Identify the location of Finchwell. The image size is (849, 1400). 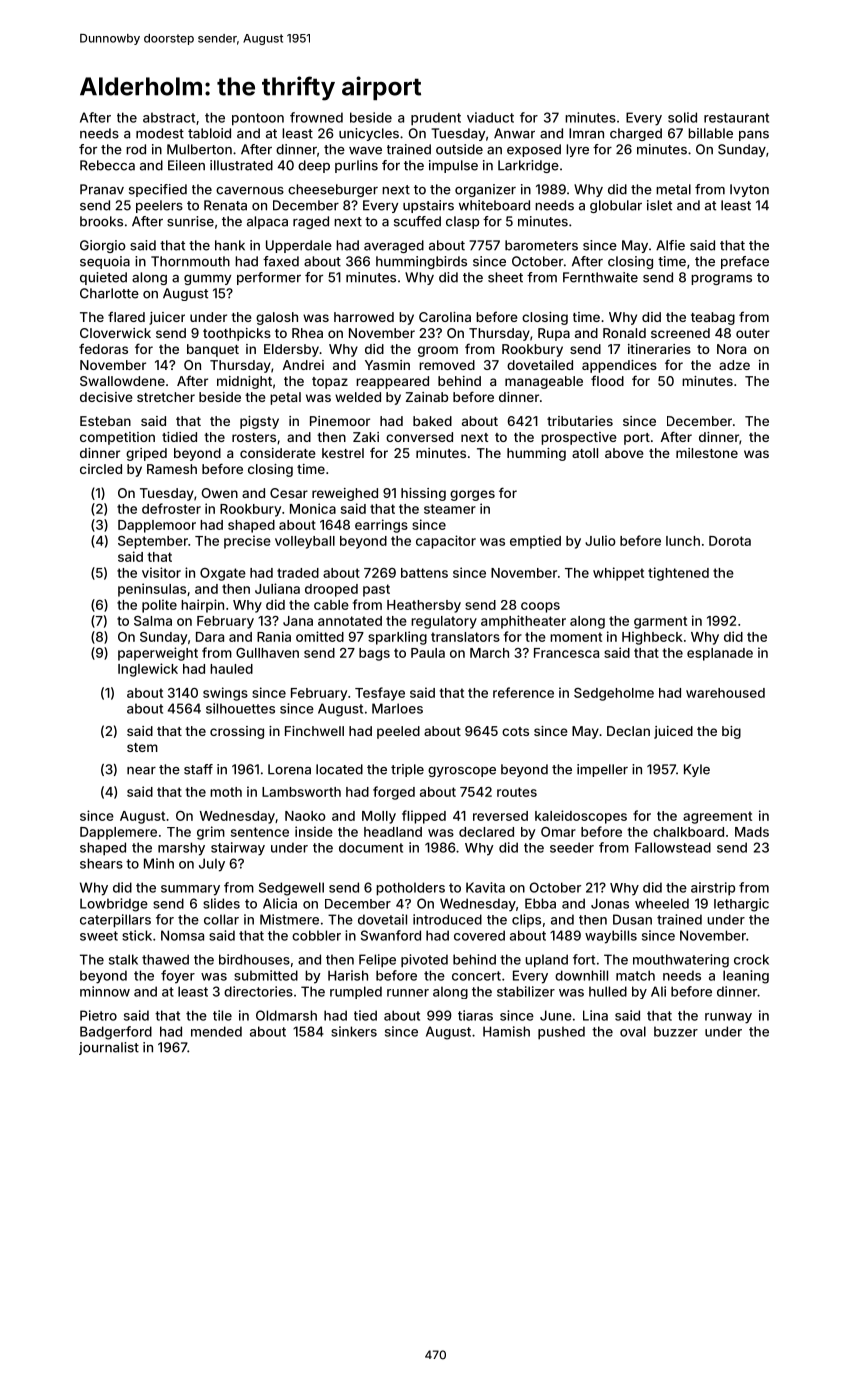
(314, 731).
